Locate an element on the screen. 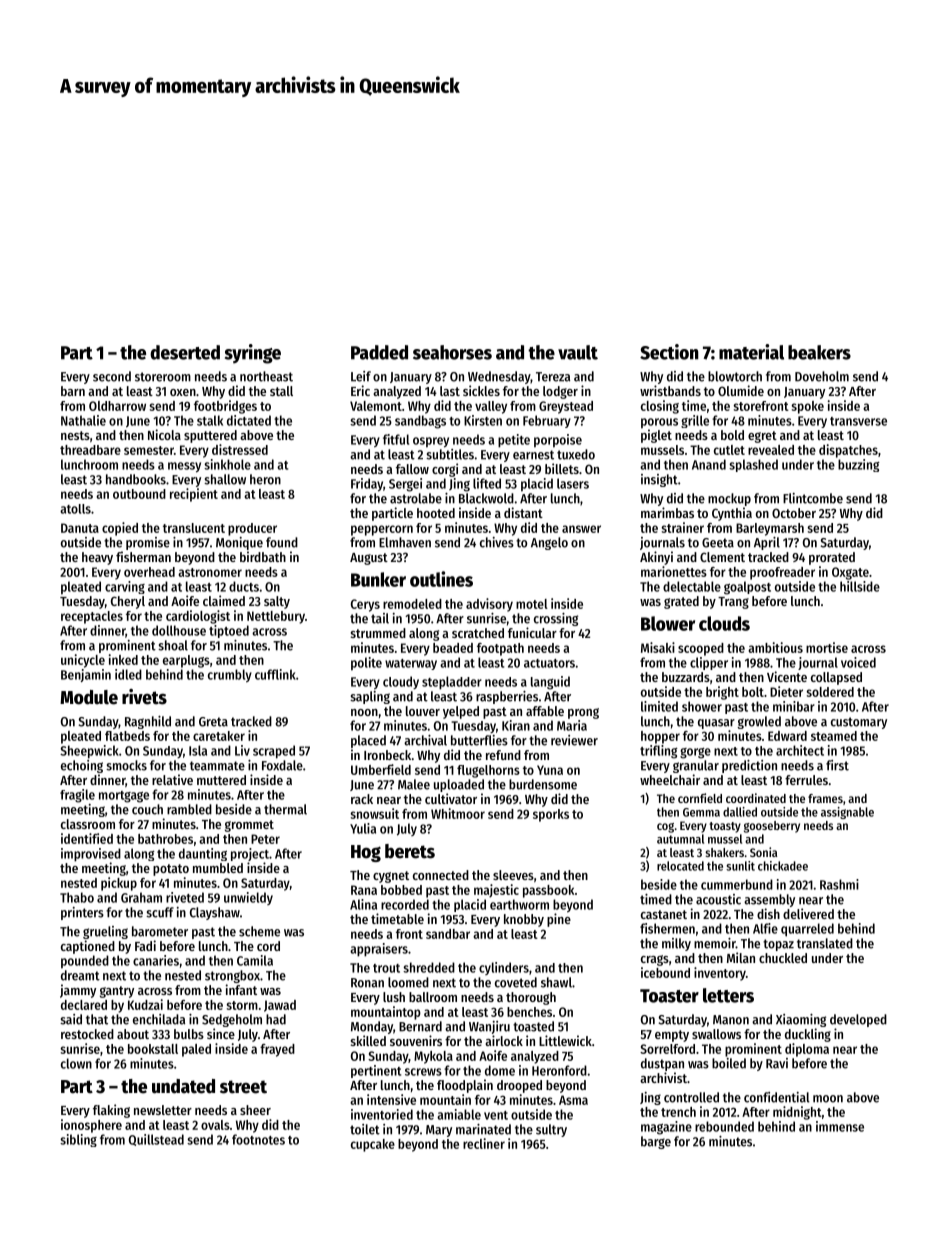 Image resolution: width=952 pixels, height=1233 pixels. barge is located at coordinates (656, 1142).
